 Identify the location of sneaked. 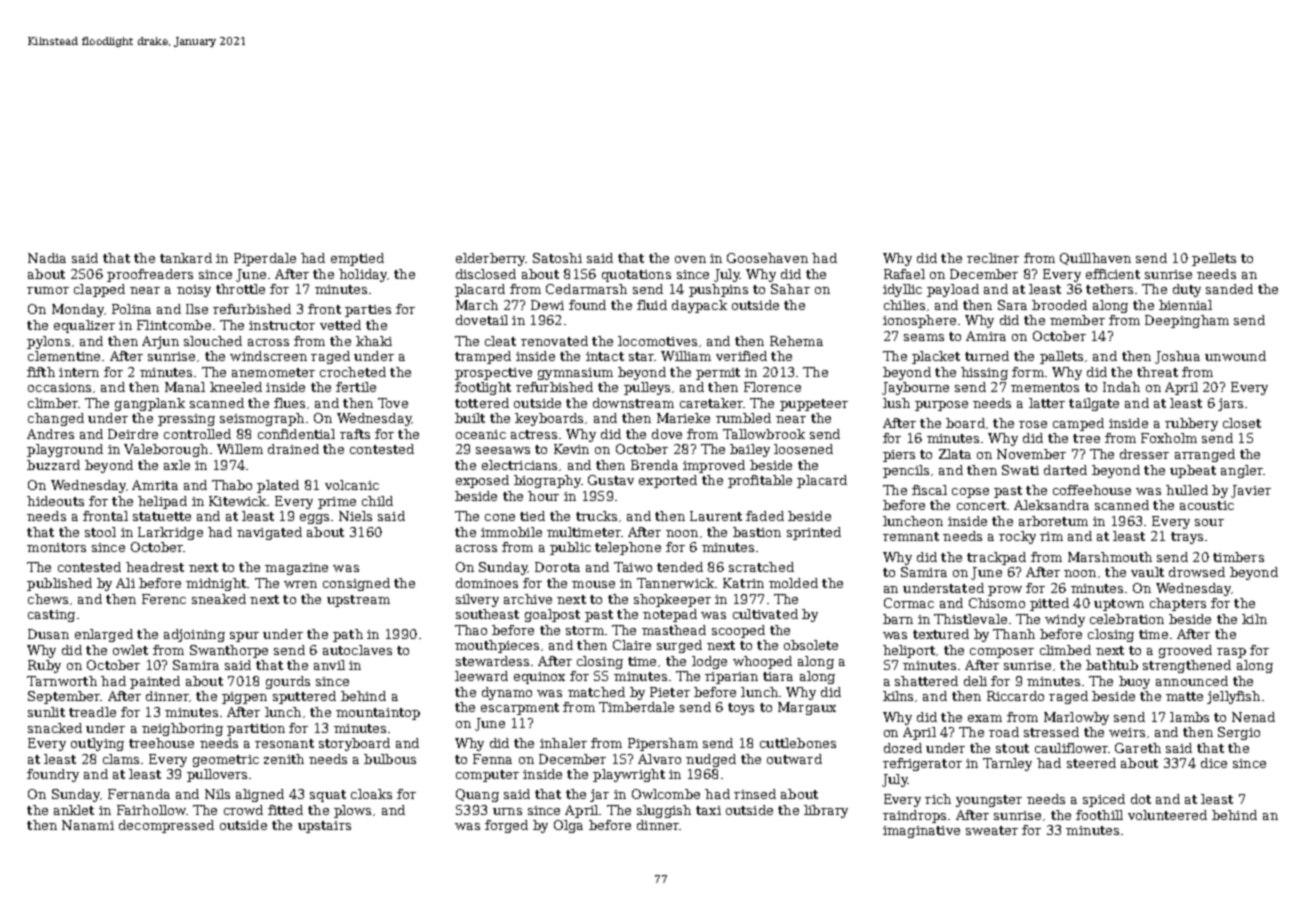
(219, 599).
